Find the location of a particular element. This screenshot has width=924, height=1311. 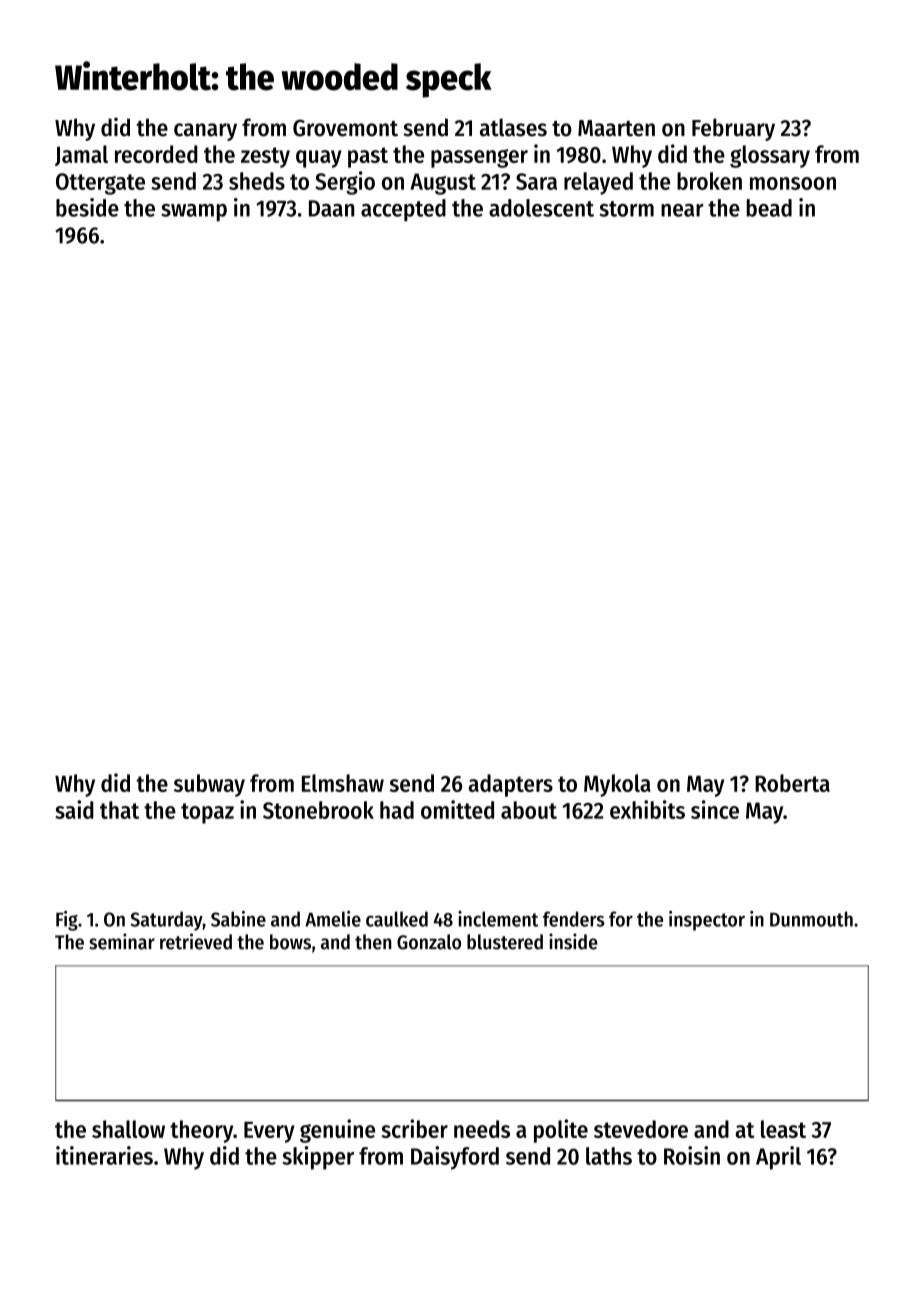

beside is located at coordinates (87, 207).
